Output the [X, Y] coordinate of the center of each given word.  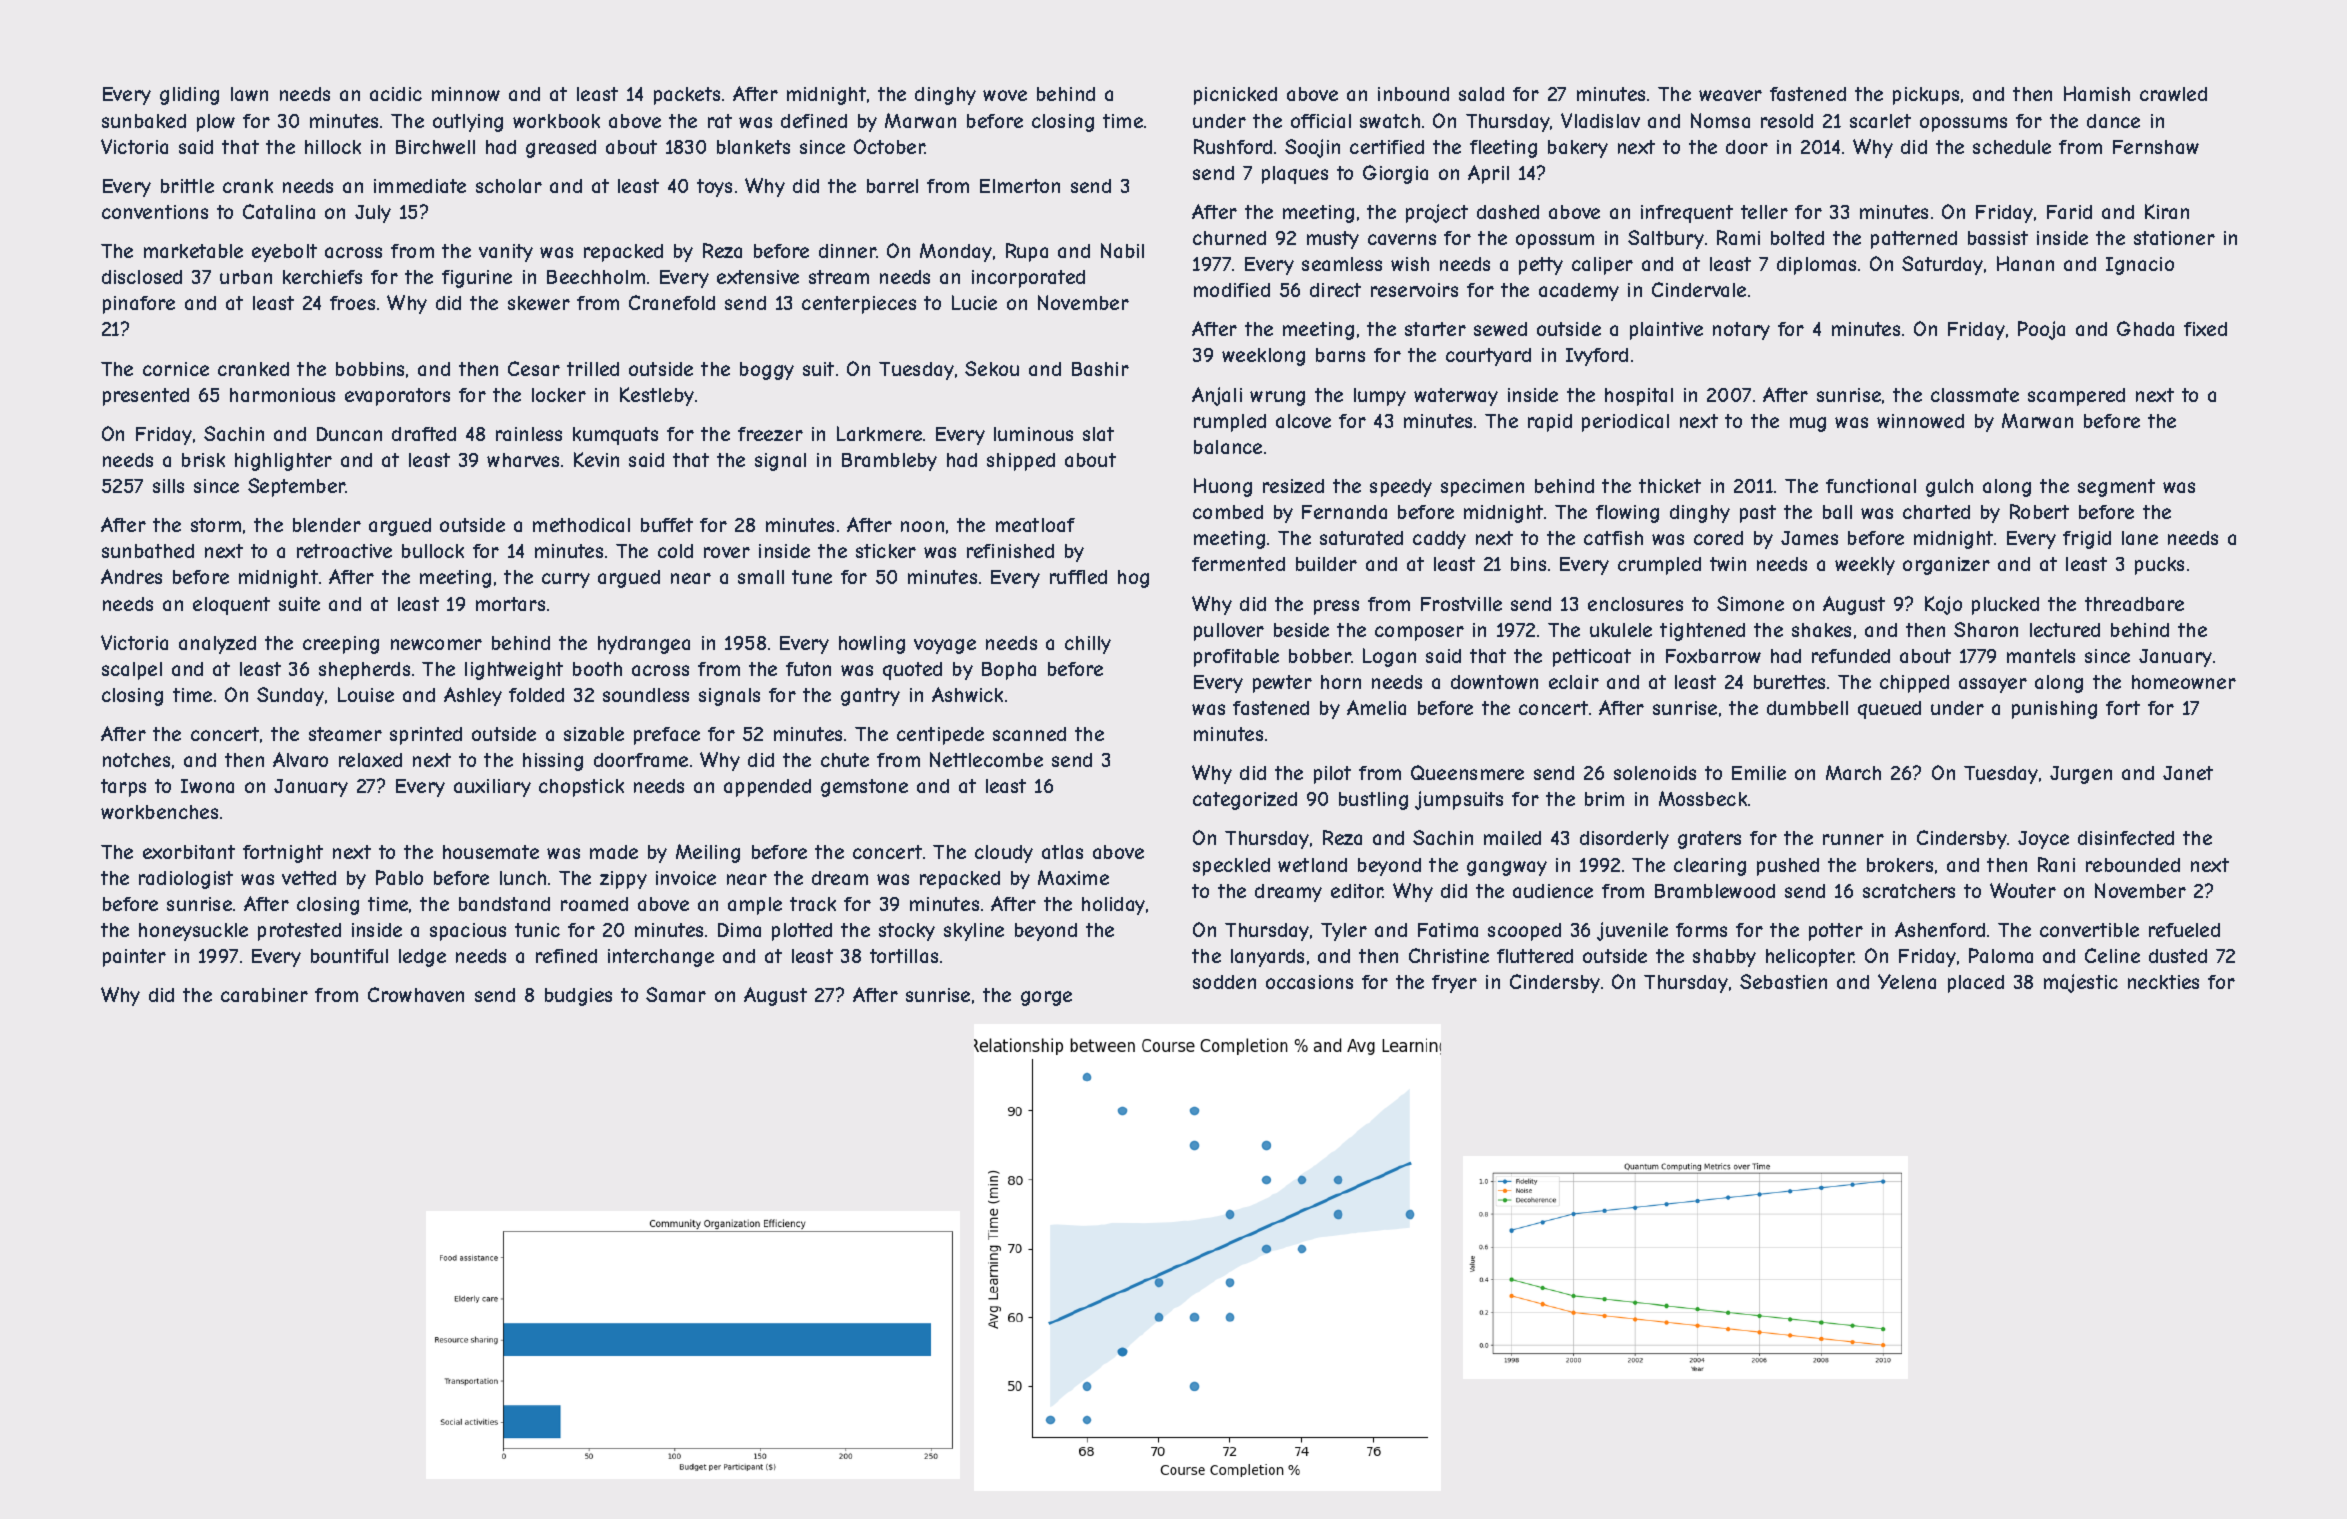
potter [1836, 932]
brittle [187, 186]
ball [1837, 512]
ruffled [1078, 577]
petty [1541, 266]
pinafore [139, 305]
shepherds [364, 671]
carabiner [264, 995]
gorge [1046, 998]
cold [675, 551]
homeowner [2184, 682]
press [1336, 607]
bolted [1797, 238]
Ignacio [2140, 266]
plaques [1295, 175]
